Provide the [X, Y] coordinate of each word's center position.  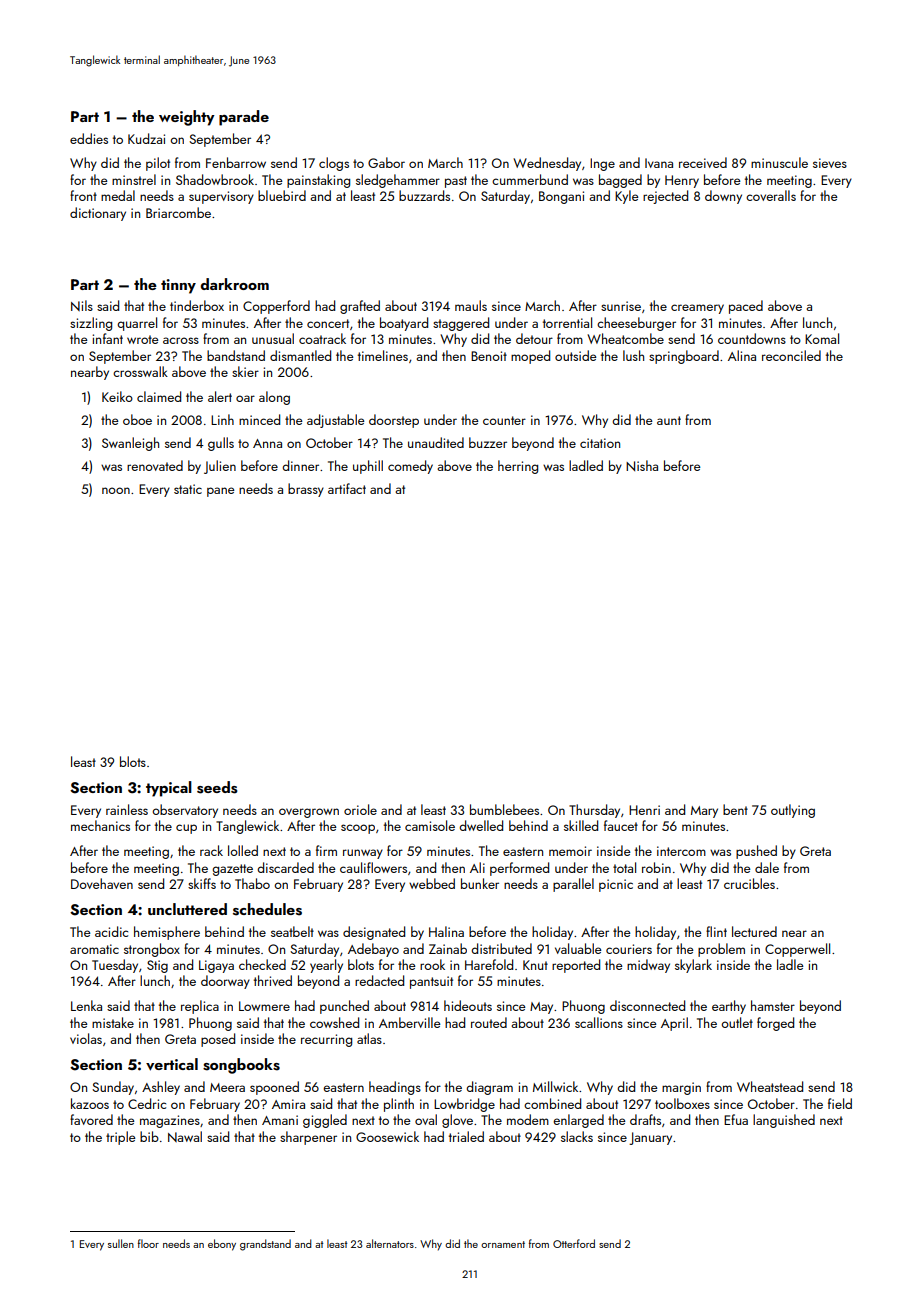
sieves [830, 163]
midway [648, 966]
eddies [89, 138]
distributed [501, 948]
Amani [280, 1120]
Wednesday [547, 164]
